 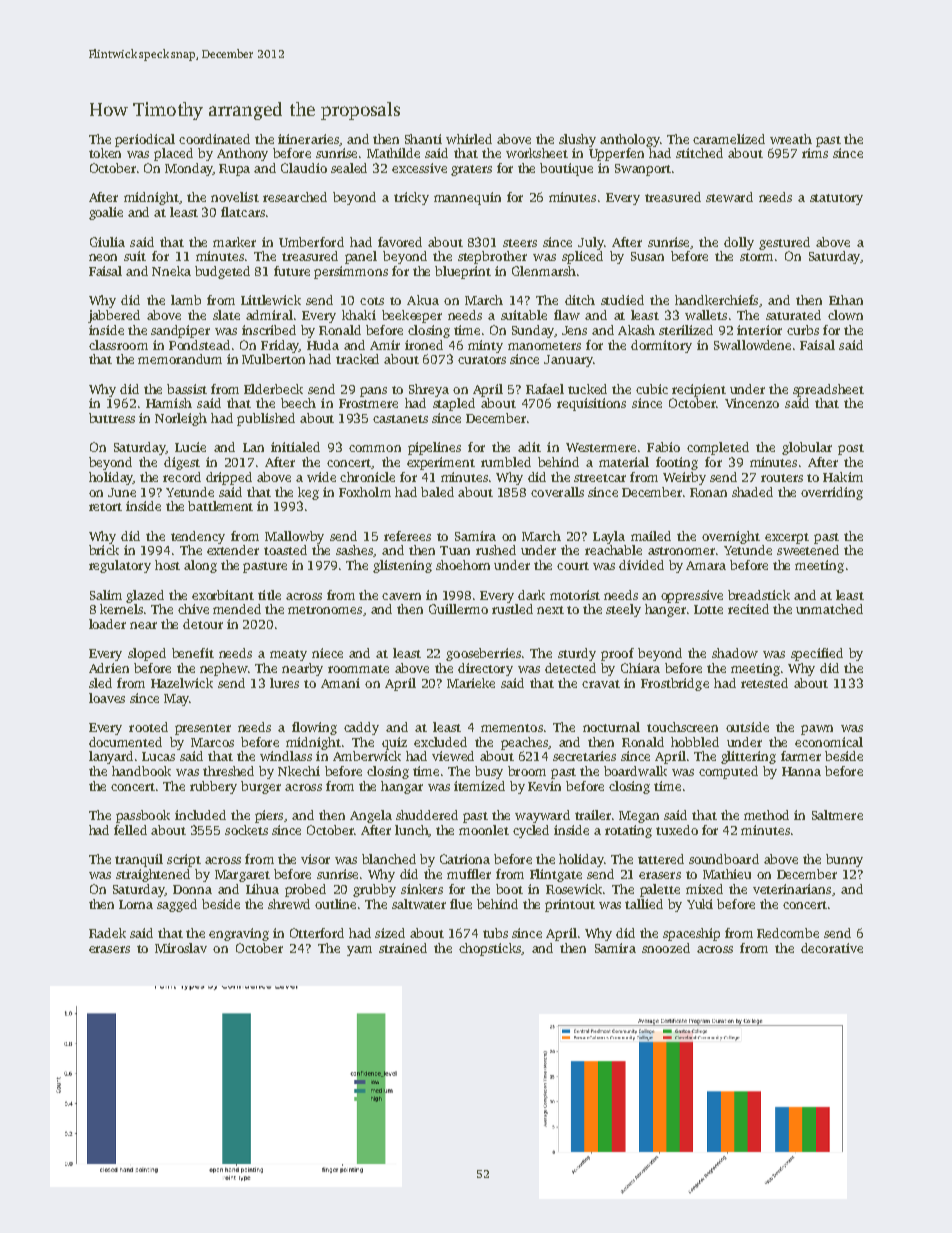 I want to click on Redcombe, so click(x=788, y=933).
